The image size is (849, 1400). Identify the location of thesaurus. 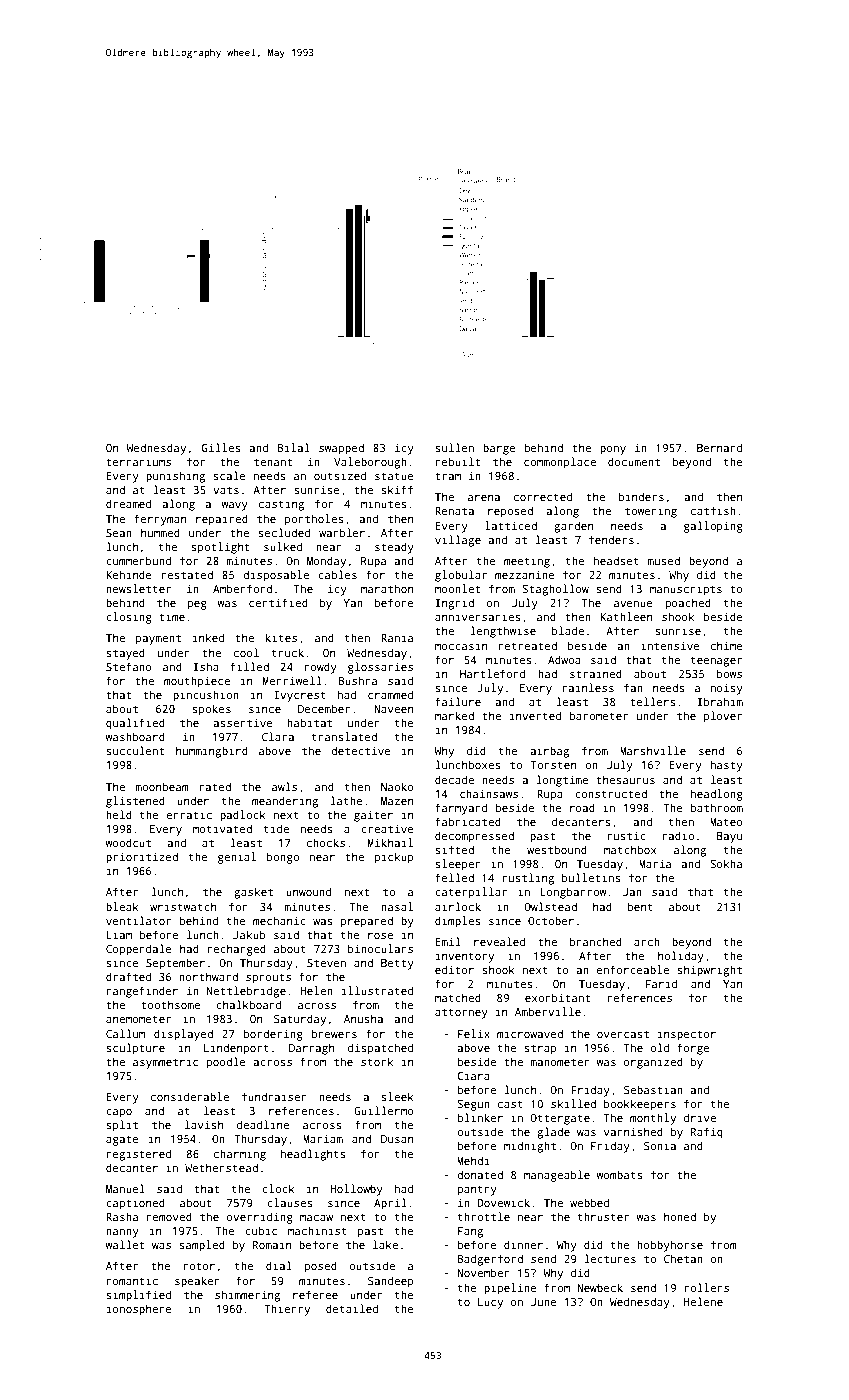
(625, 779).
